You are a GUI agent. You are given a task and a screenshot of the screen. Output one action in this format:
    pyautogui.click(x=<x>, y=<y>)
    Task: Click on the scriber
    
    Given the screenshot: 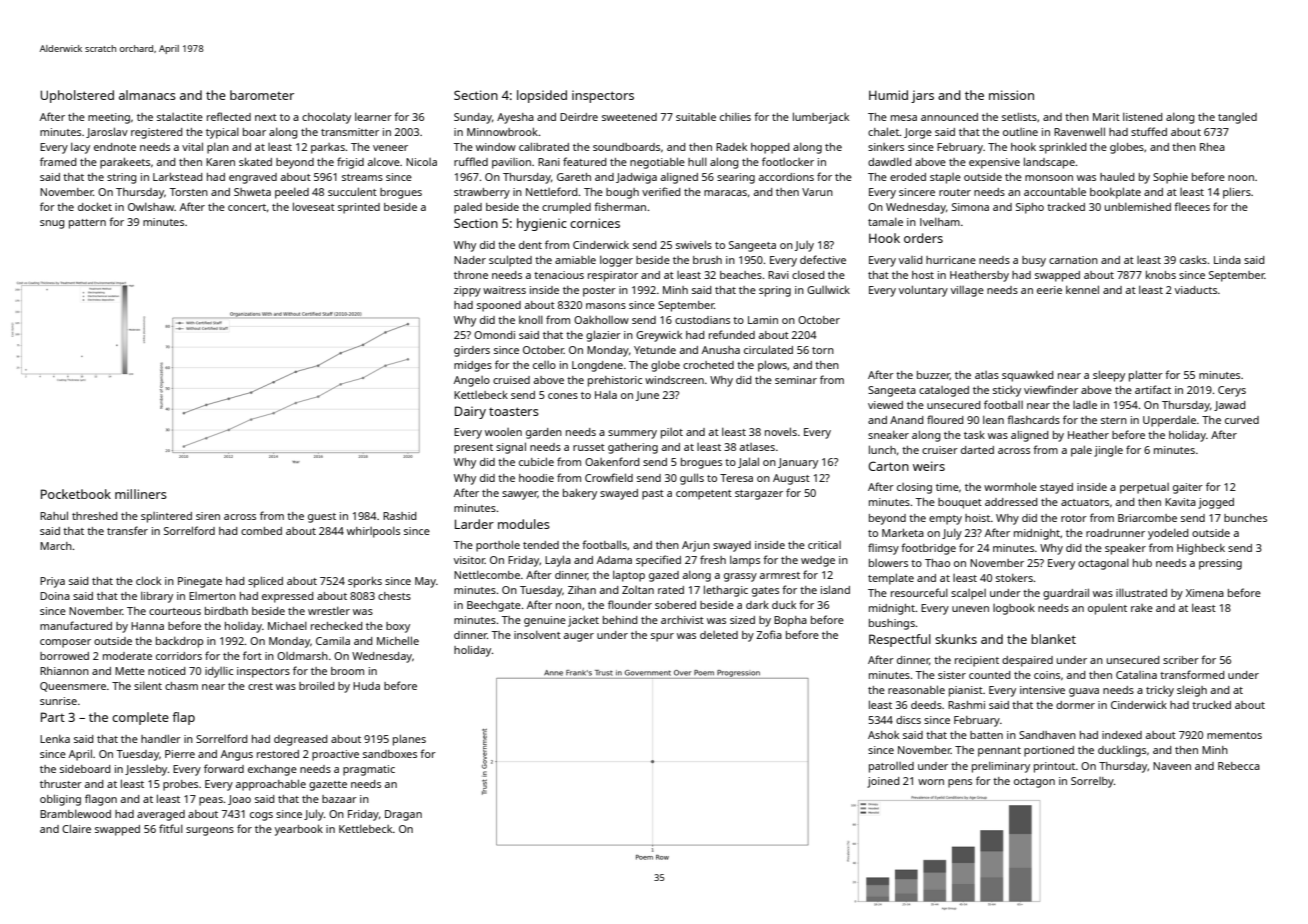 What is the action you would take?
    pyautogui.click(x=1181, y=660)
